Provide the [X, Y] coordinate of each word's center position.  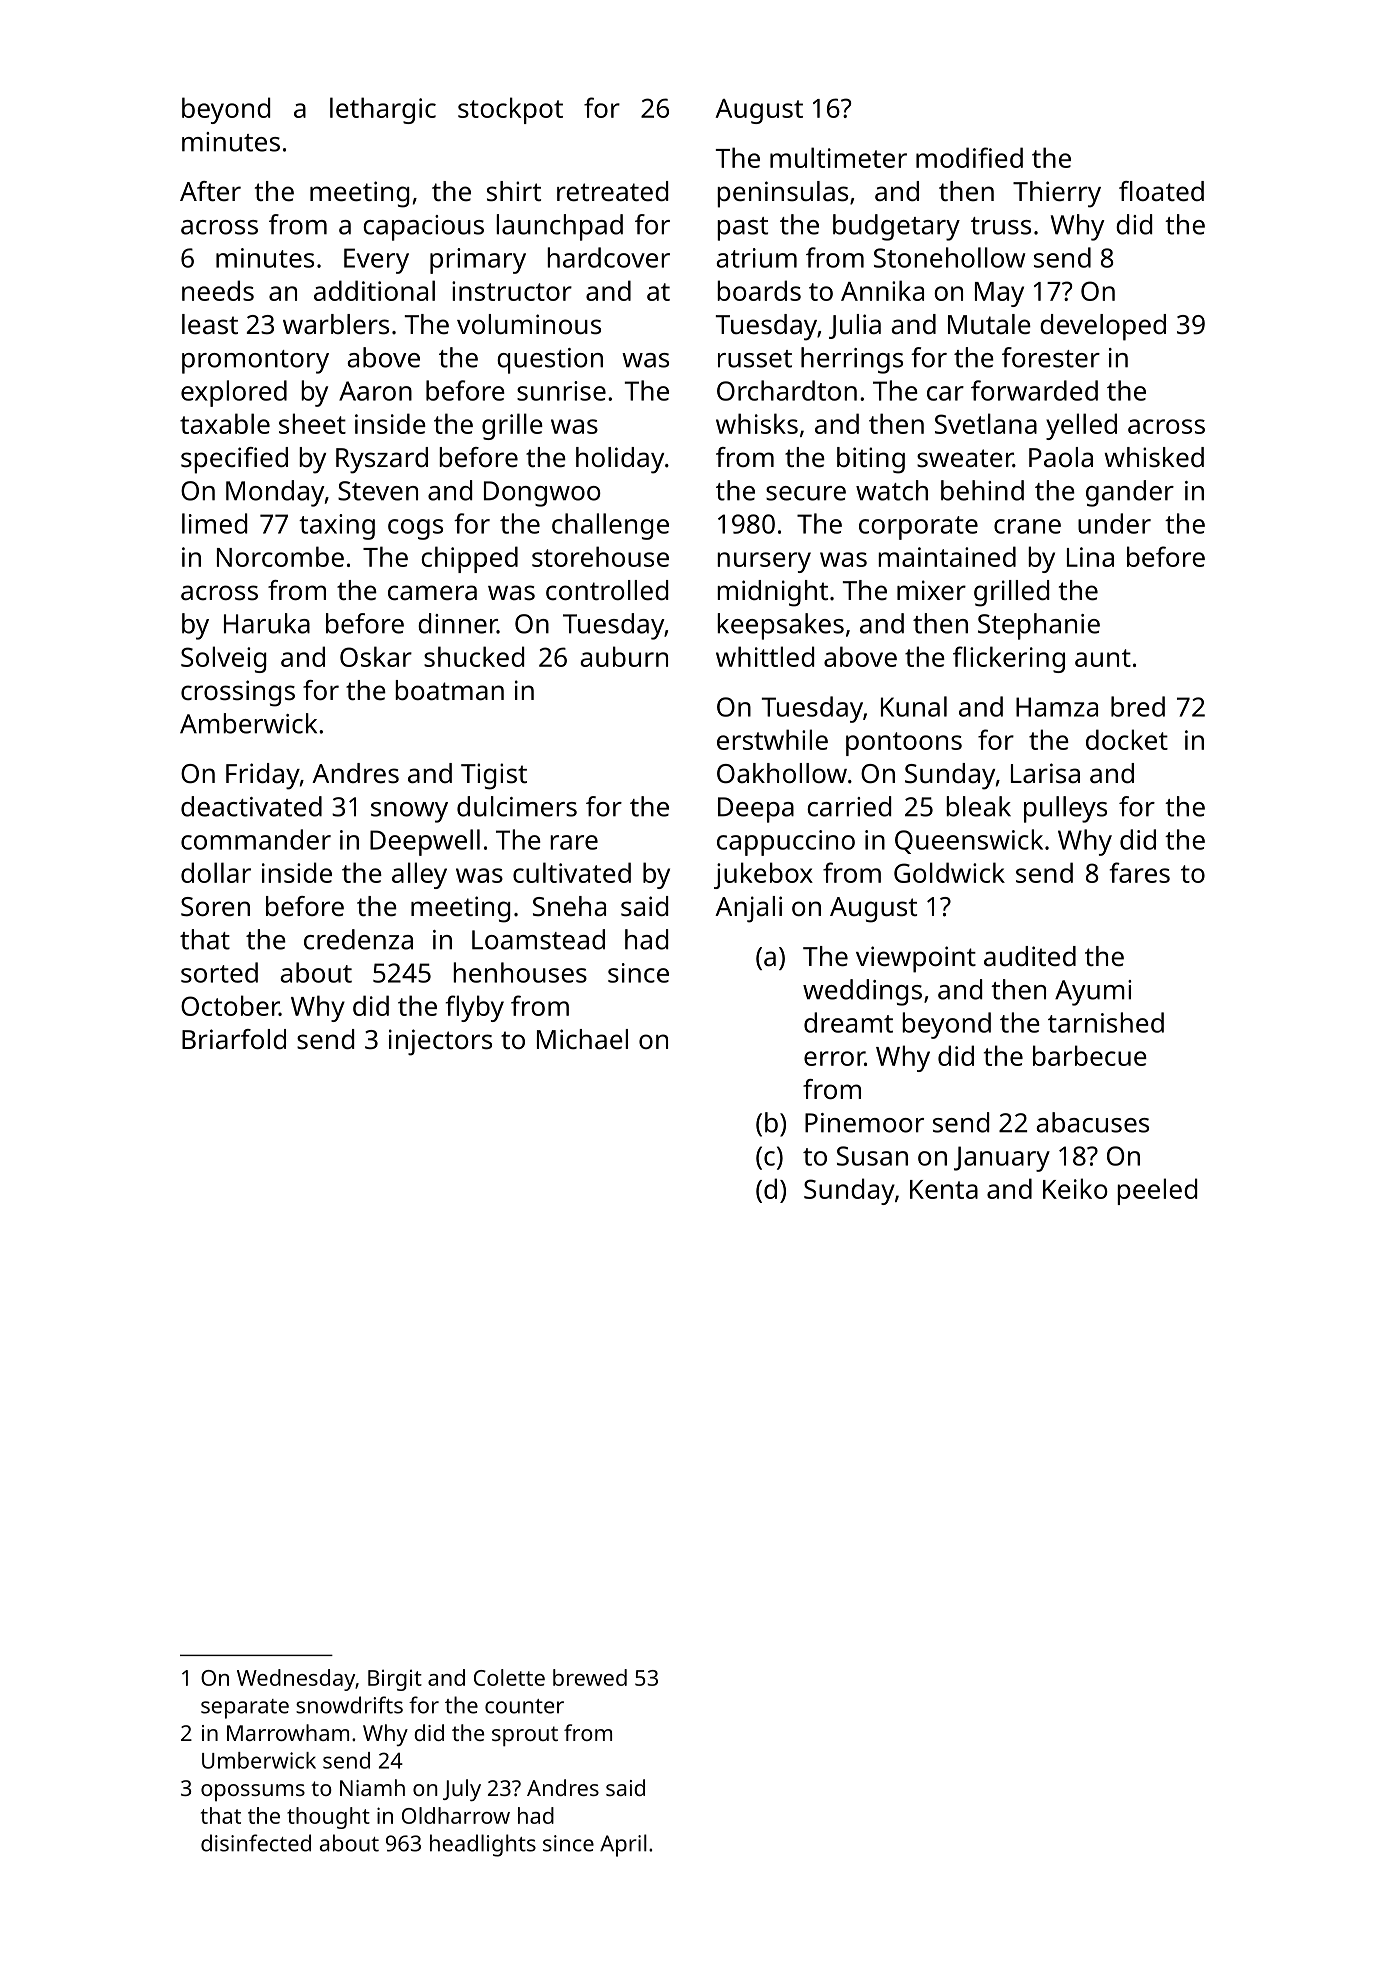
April [623, 1845]
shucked [474, 656]
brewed [590, 1677]
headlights [483, 1845]
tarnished [1106, 1022]
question [550, 361]
